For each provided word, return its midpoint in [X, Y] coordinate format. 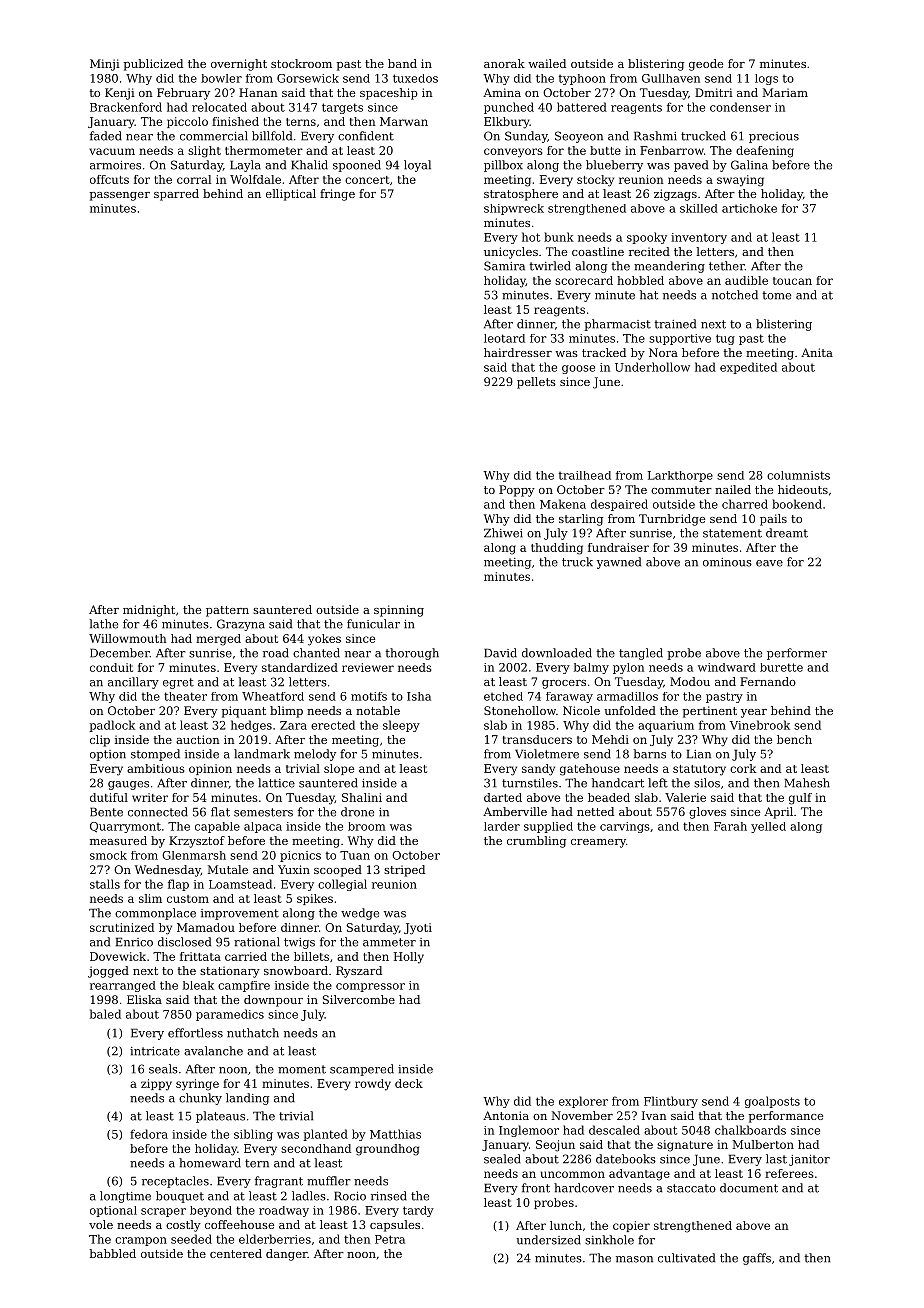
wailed [547, 63]
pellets [536, 383]
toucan [792, 281]
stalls [105, 884]
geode [706, 65]
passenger [120, 196]
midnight [149, 611]
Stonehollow [520, 710]
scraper [163, 1212]
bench [794, 739]
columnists [798, 475]
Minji [105, 65]
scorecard [584, 280]
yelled [768, 827]
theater [185, 696]
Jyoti [418, 929]
